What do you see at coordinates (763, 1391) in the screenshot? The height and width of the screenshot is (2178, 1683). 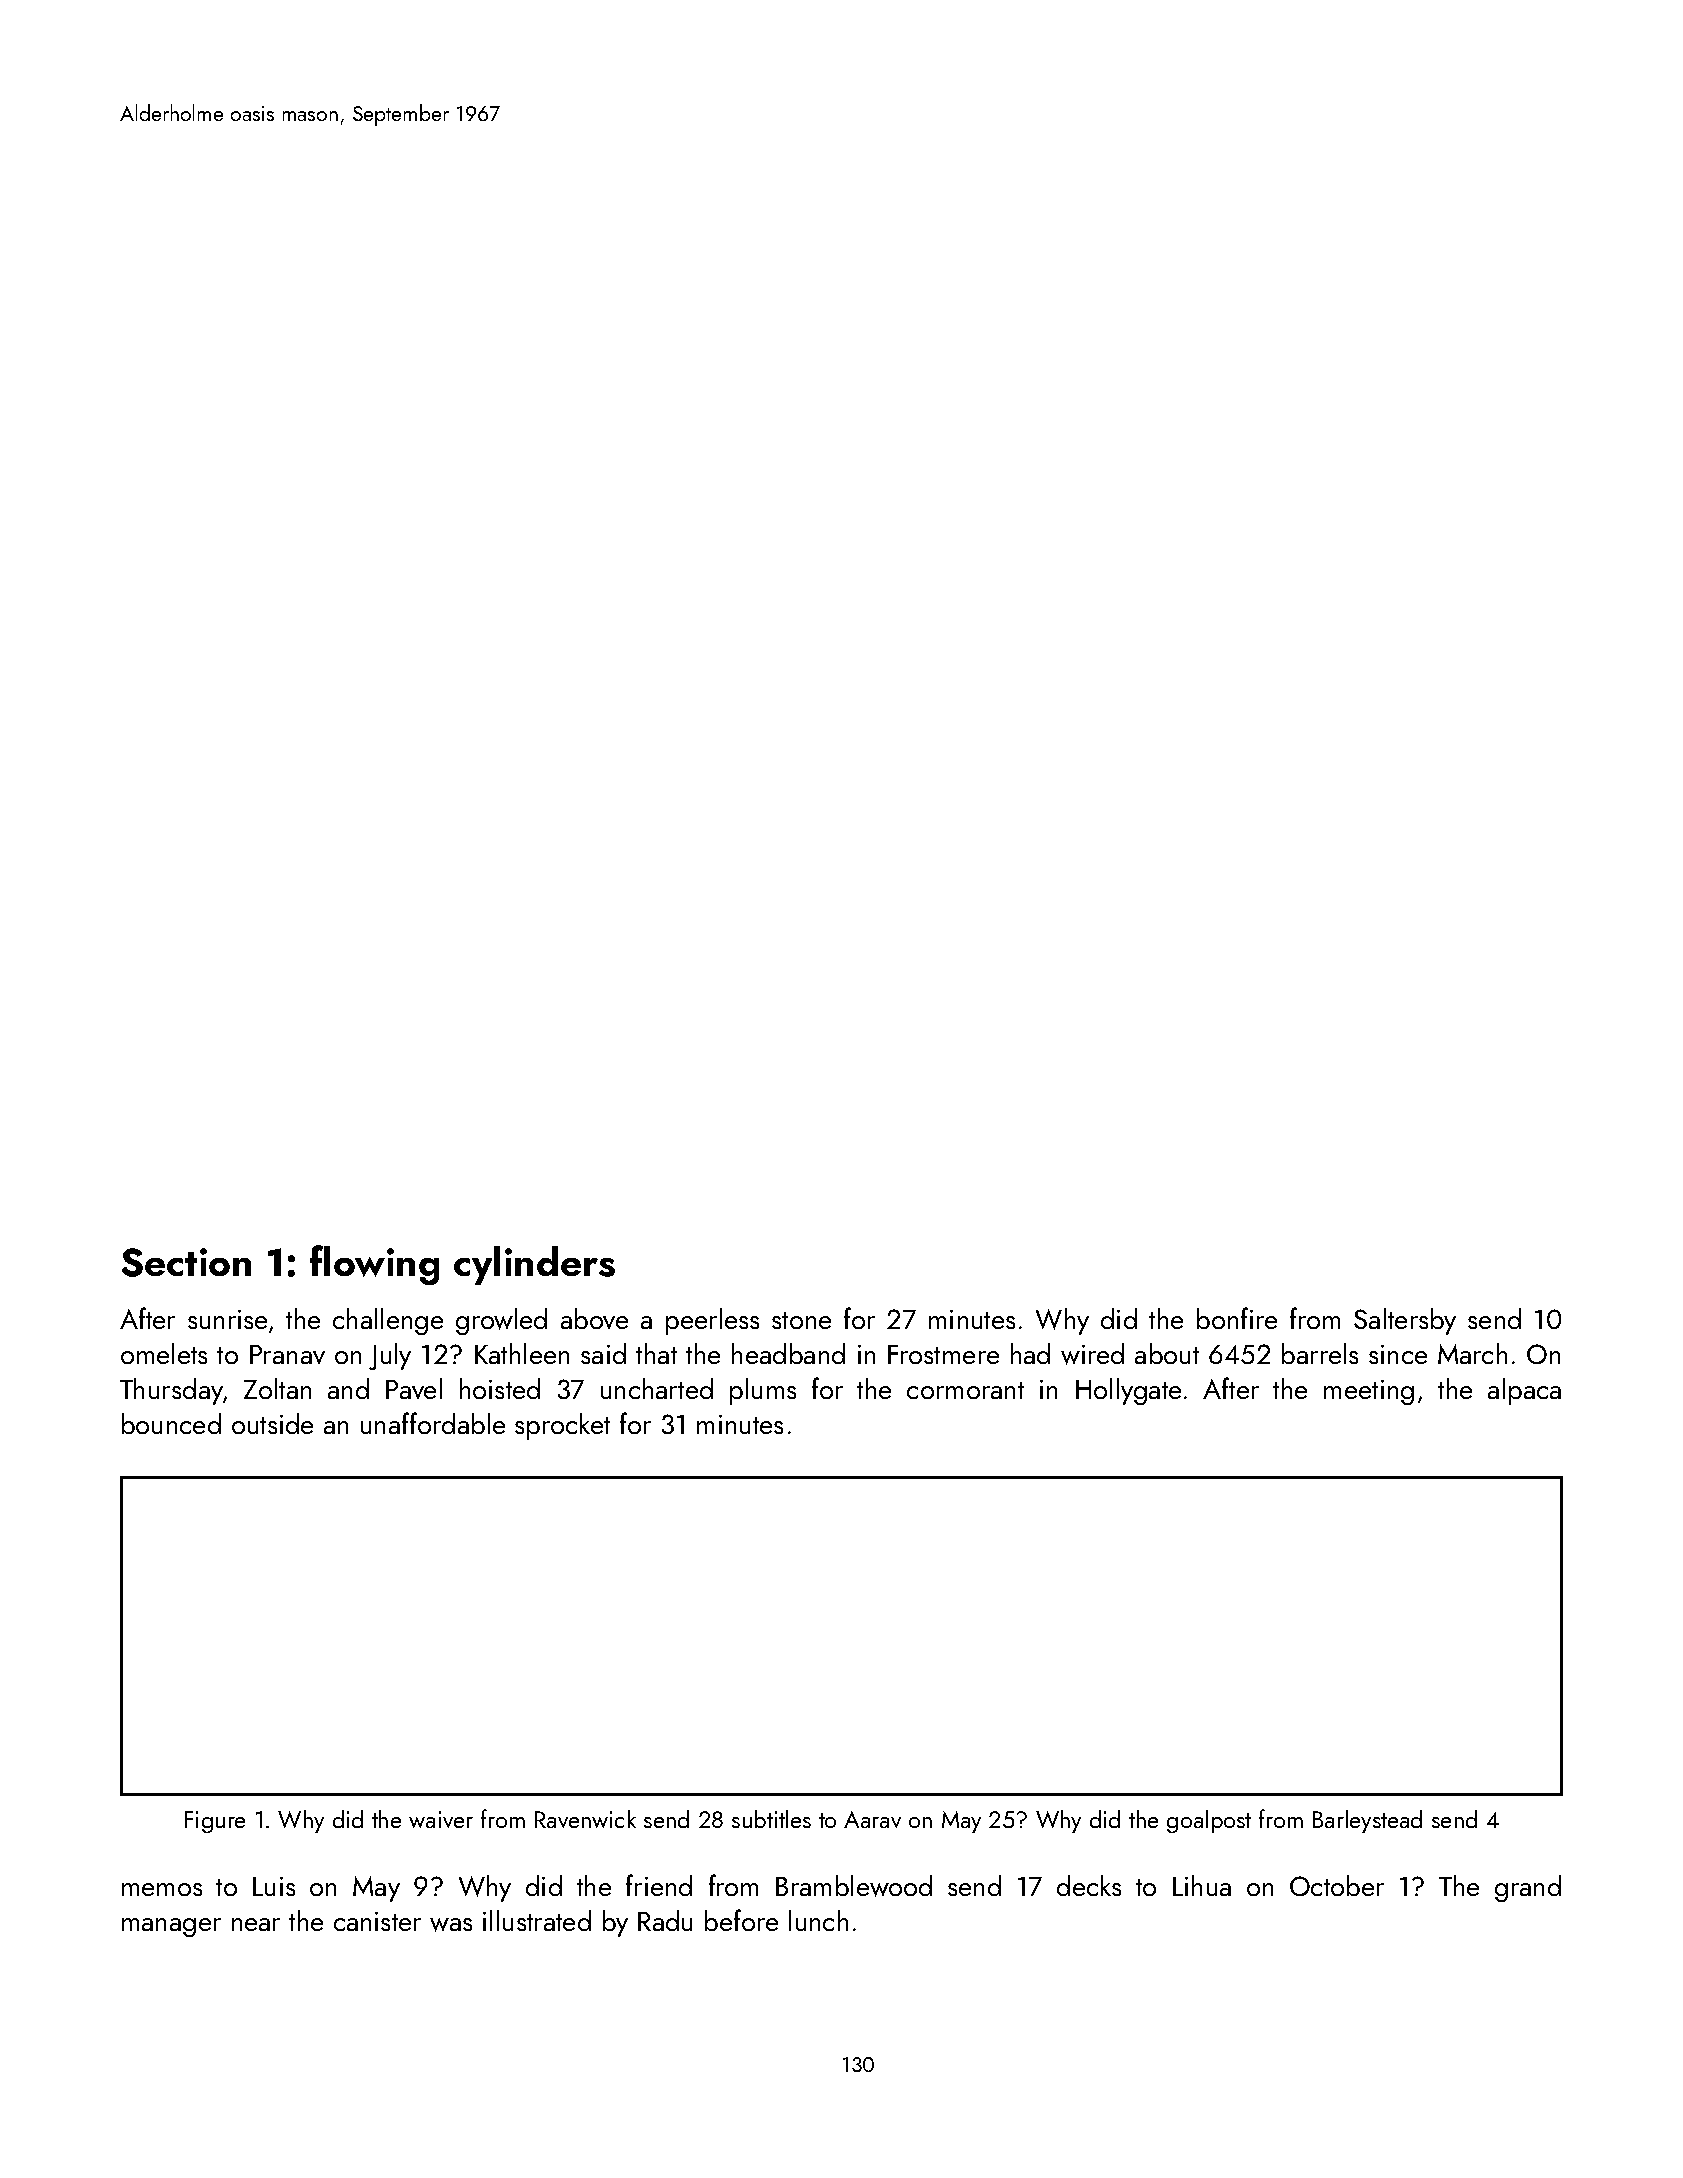 I see `plums` at bounding box center [763, 1391].
